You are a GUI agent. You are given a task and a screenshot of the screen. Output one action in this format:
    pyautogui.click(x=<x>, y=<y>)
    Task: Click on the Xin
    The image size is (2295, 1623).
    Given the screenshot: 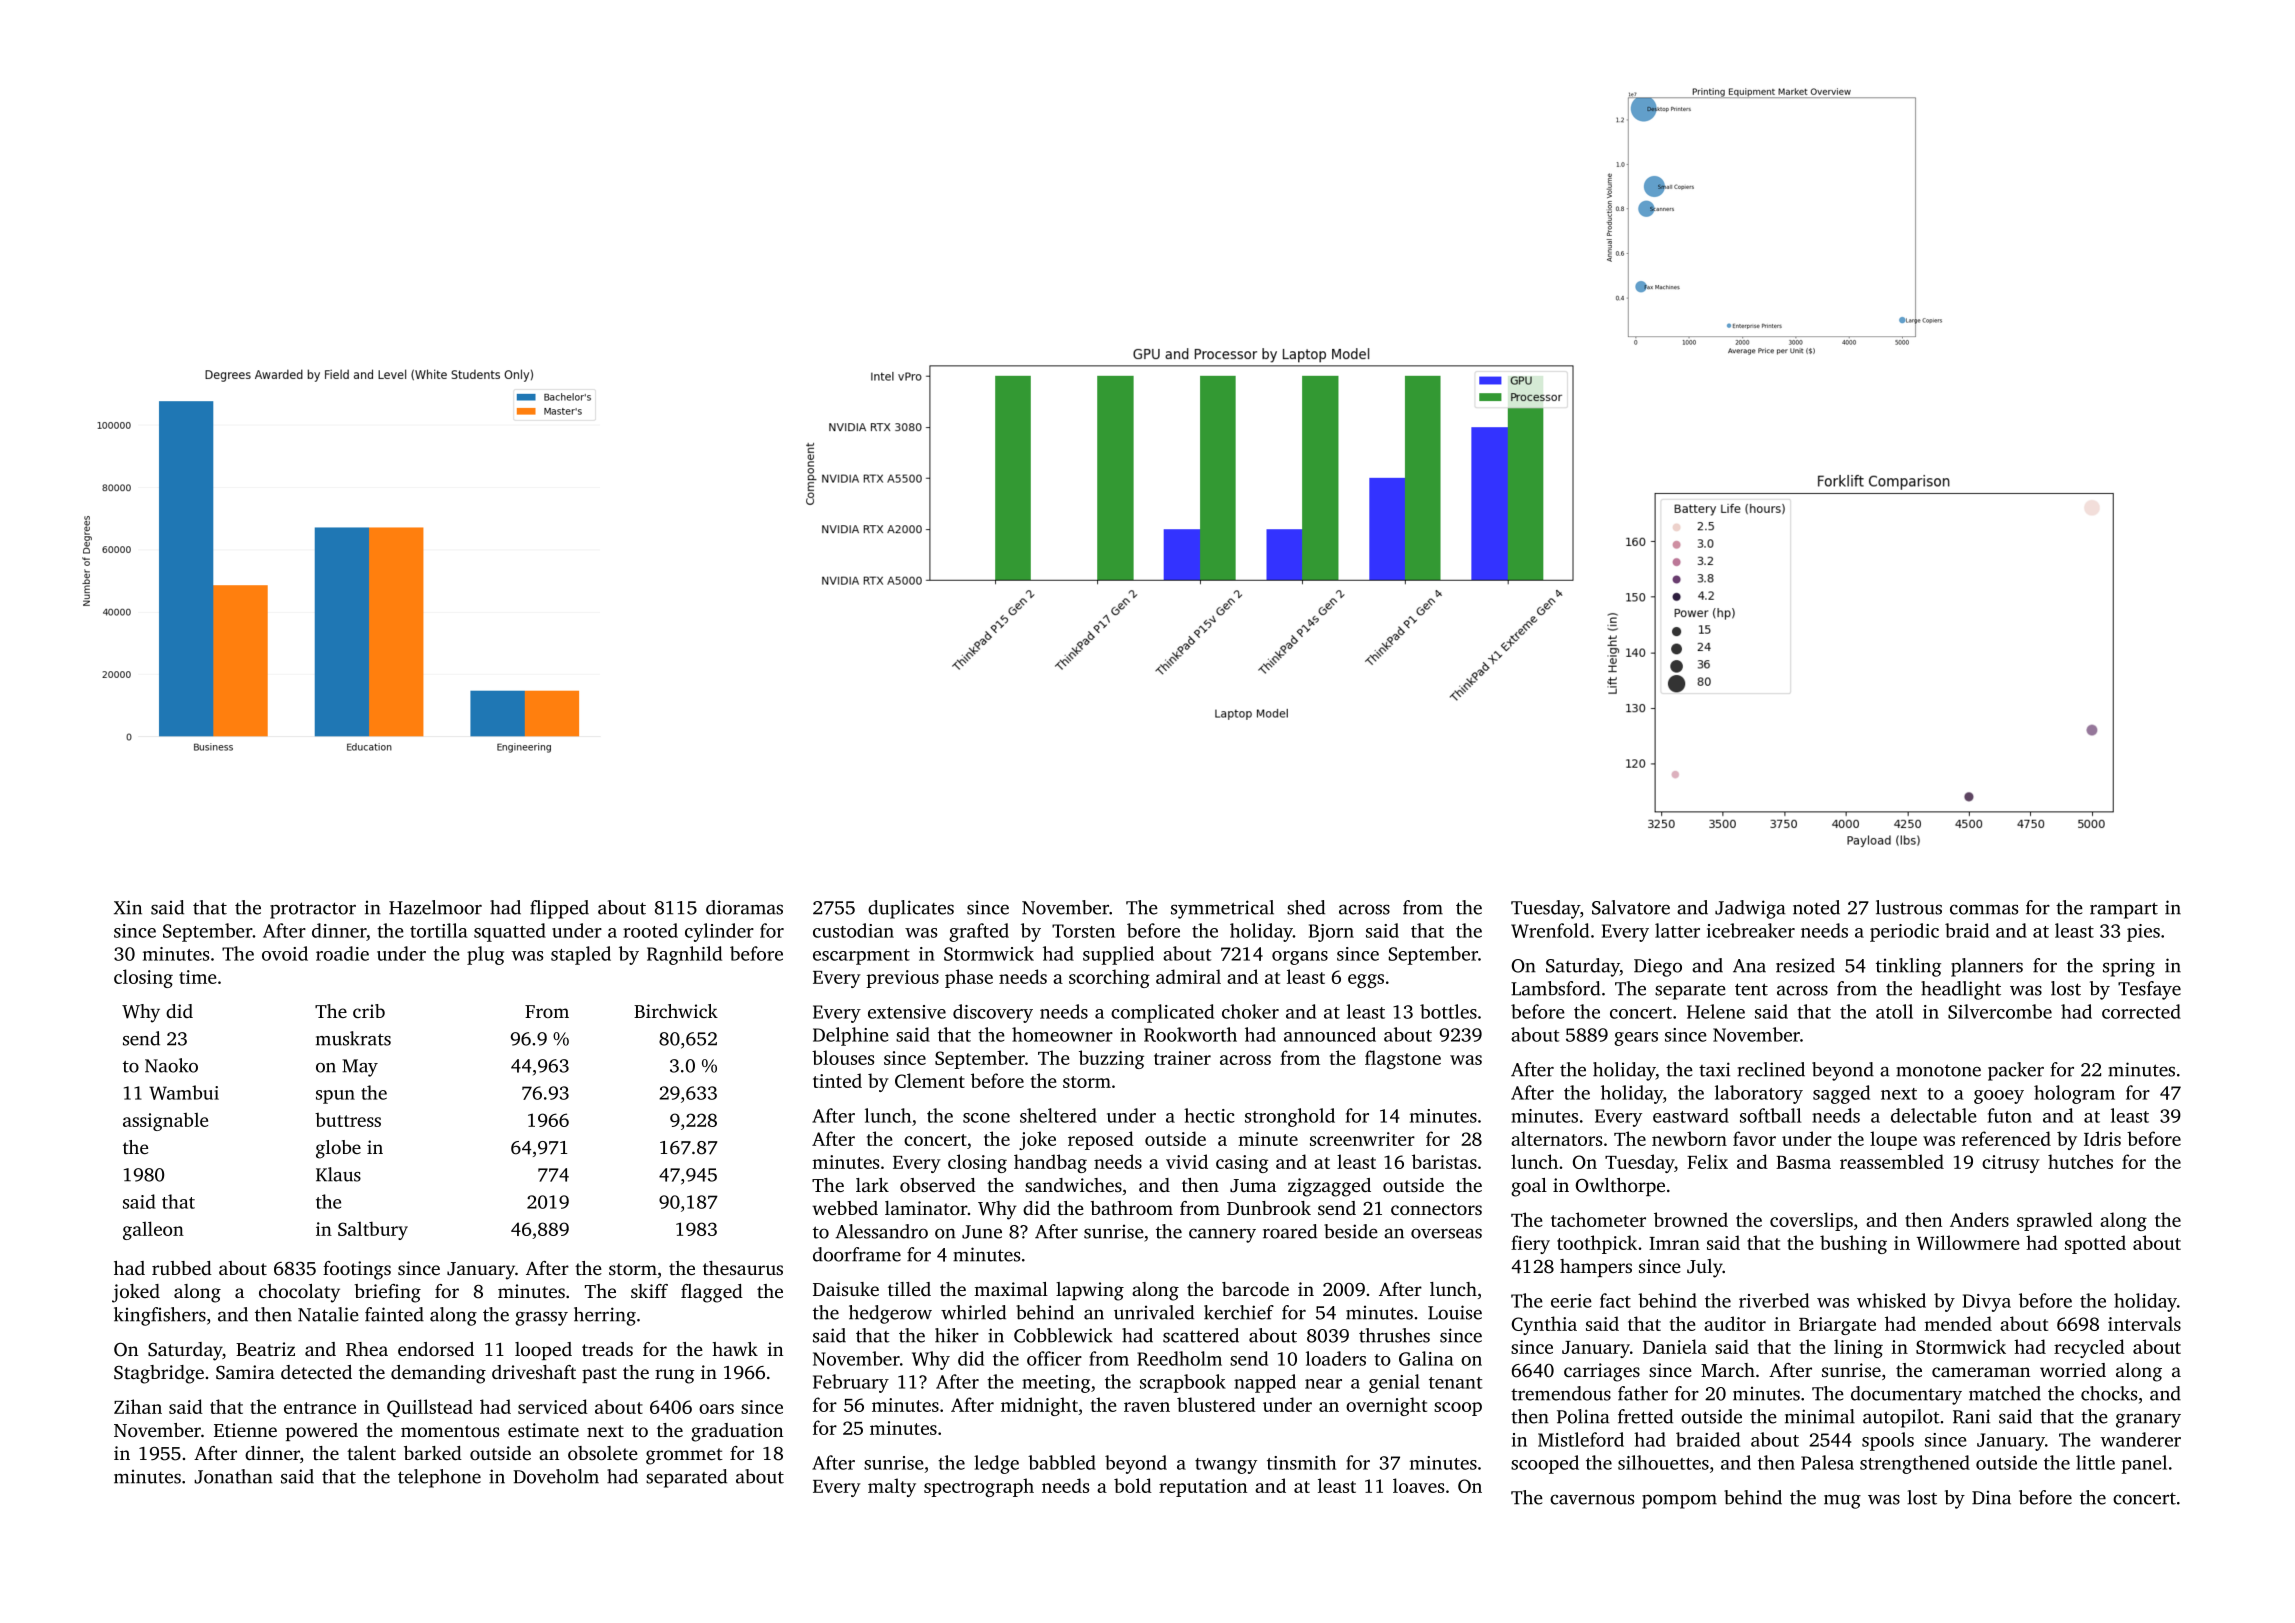 What is the action you would take?
    pyautogui.click(x=128, y=907)
